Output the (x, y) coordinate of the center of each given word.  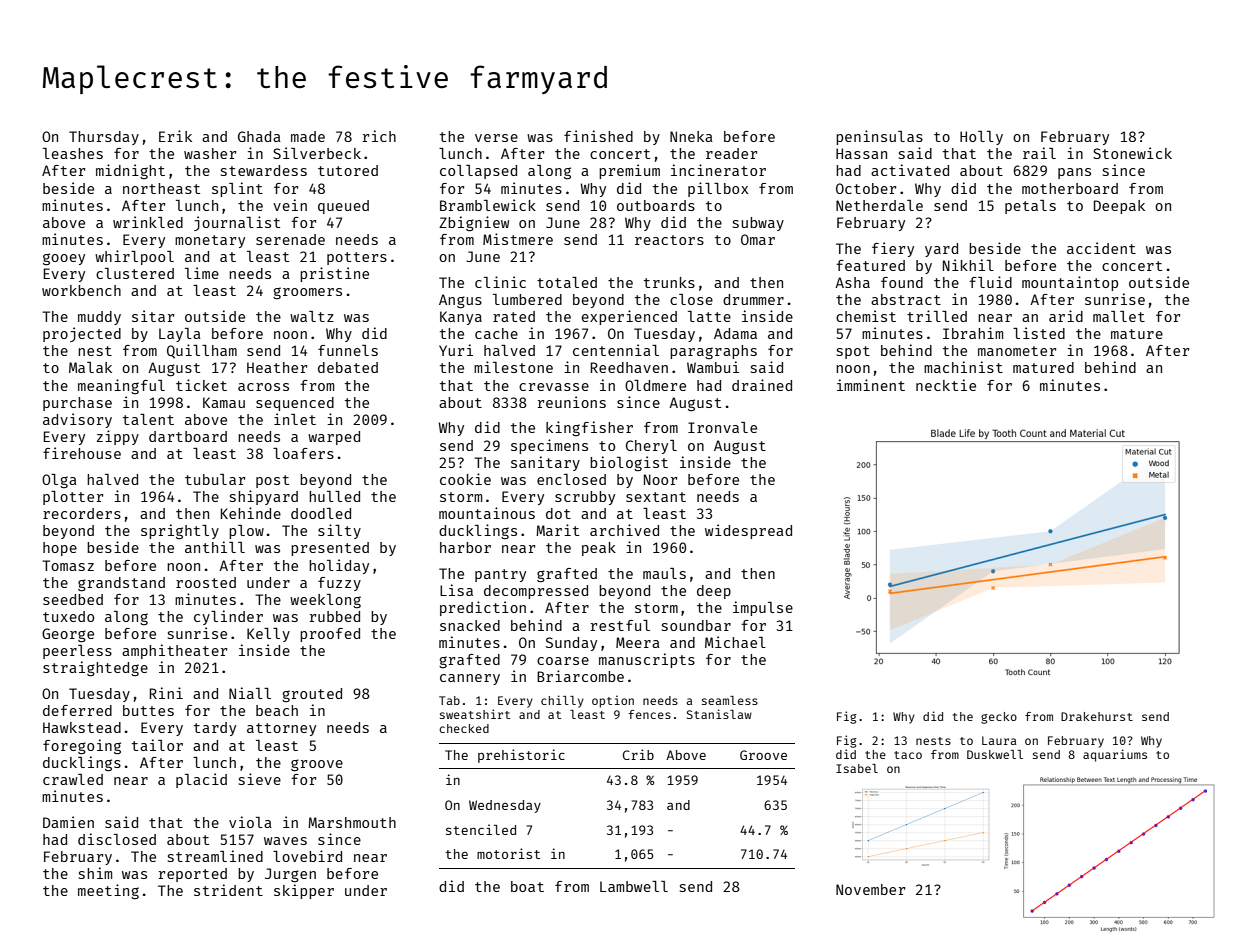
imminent (871, 385)
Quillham (202, 351)
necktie (946, 385)
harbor (465, 547)
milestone (513, 367)
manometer (1017, 351)
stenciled (481, 829)
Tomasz (68, 565)
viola (250, 822)
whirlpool (134, 257)
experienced (629, 317)
